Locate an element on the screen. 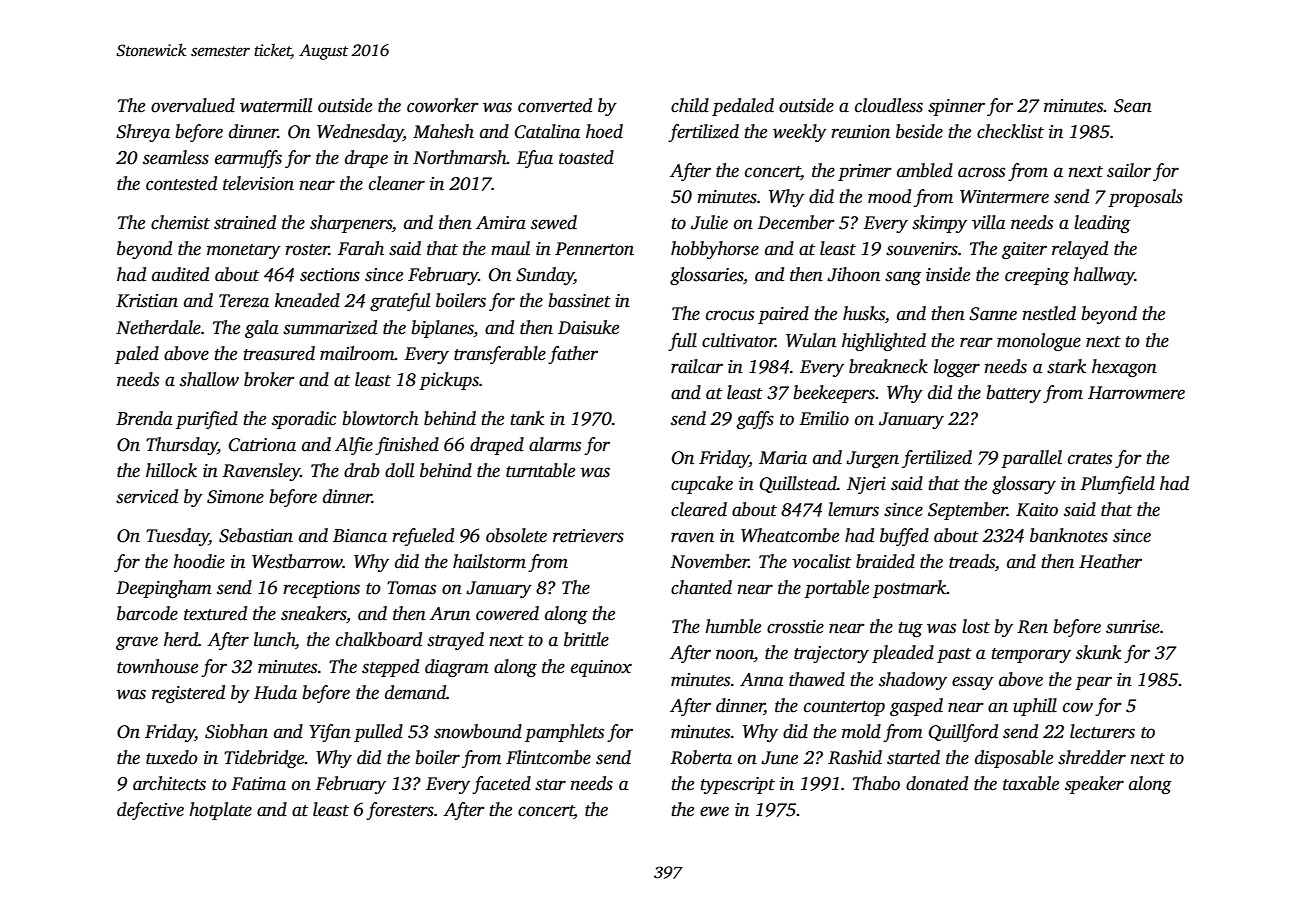 Image resolution: width=1308 pixels, height=924 pixels. hailstorm is located at coordinates (489, 561).
